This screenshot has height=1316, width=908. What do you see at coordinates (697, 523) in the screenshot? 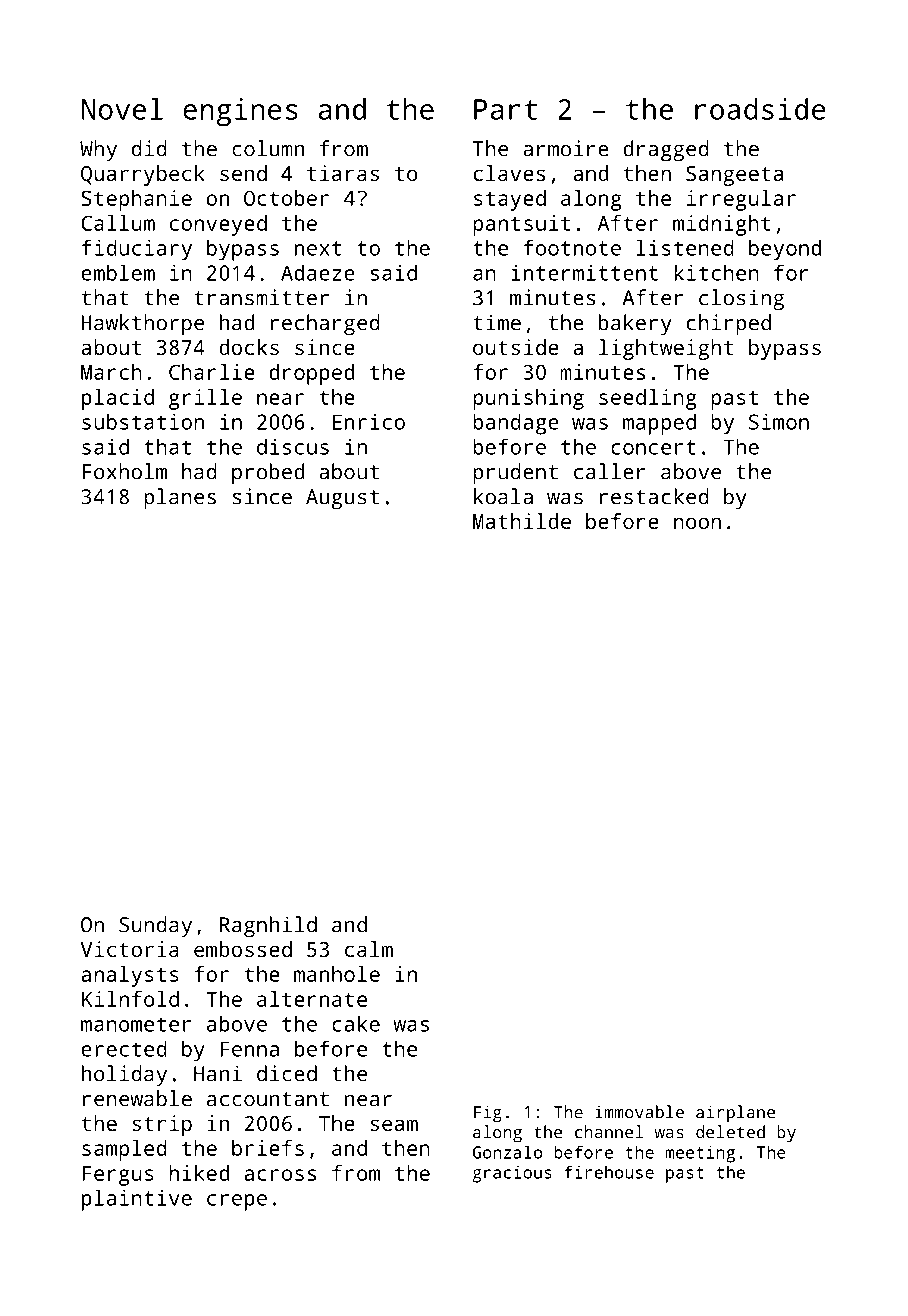
I see `noon` at bounding box center [697, 523].
